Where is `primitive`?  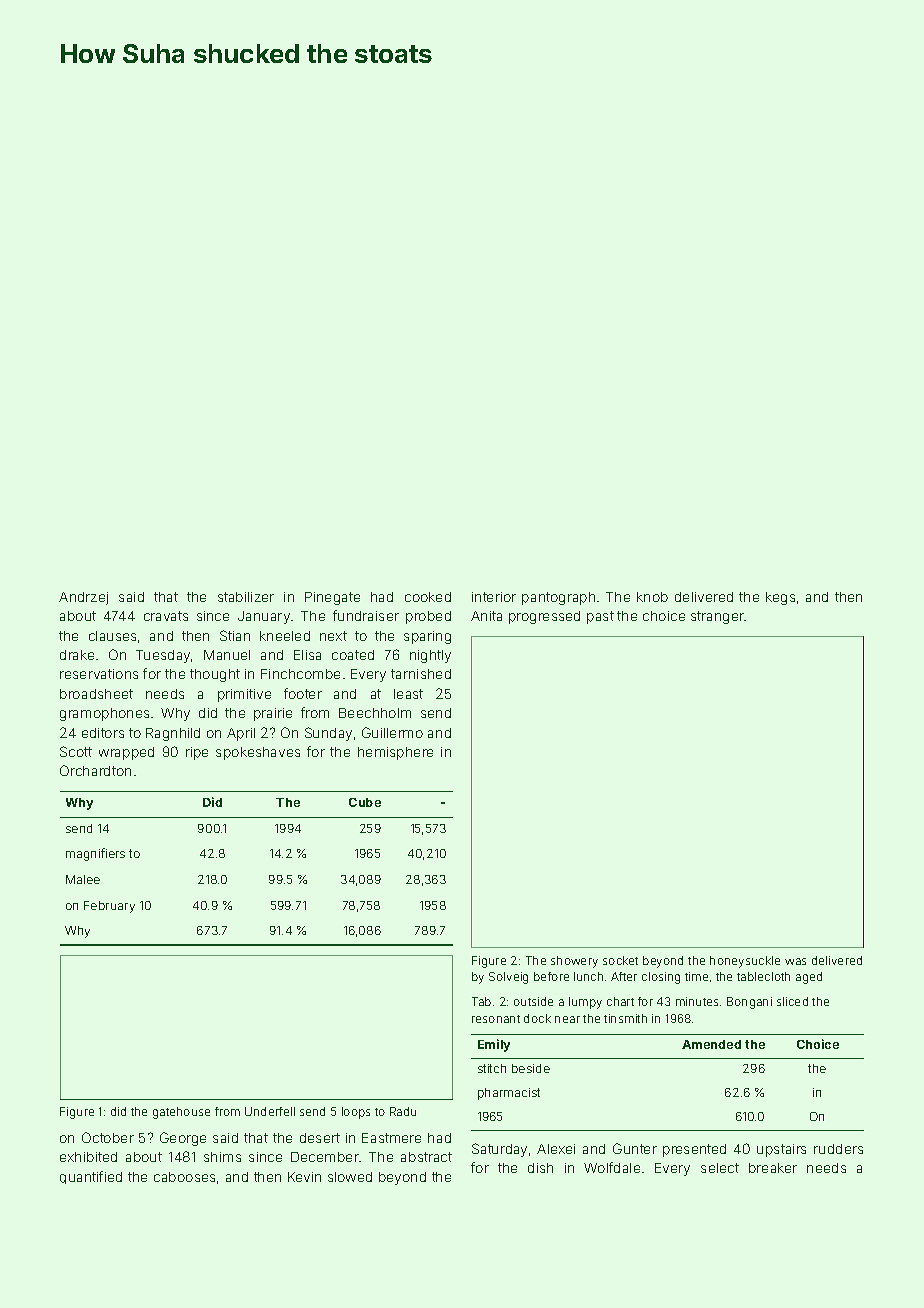
primitive is located at coordinates (244, 695).
